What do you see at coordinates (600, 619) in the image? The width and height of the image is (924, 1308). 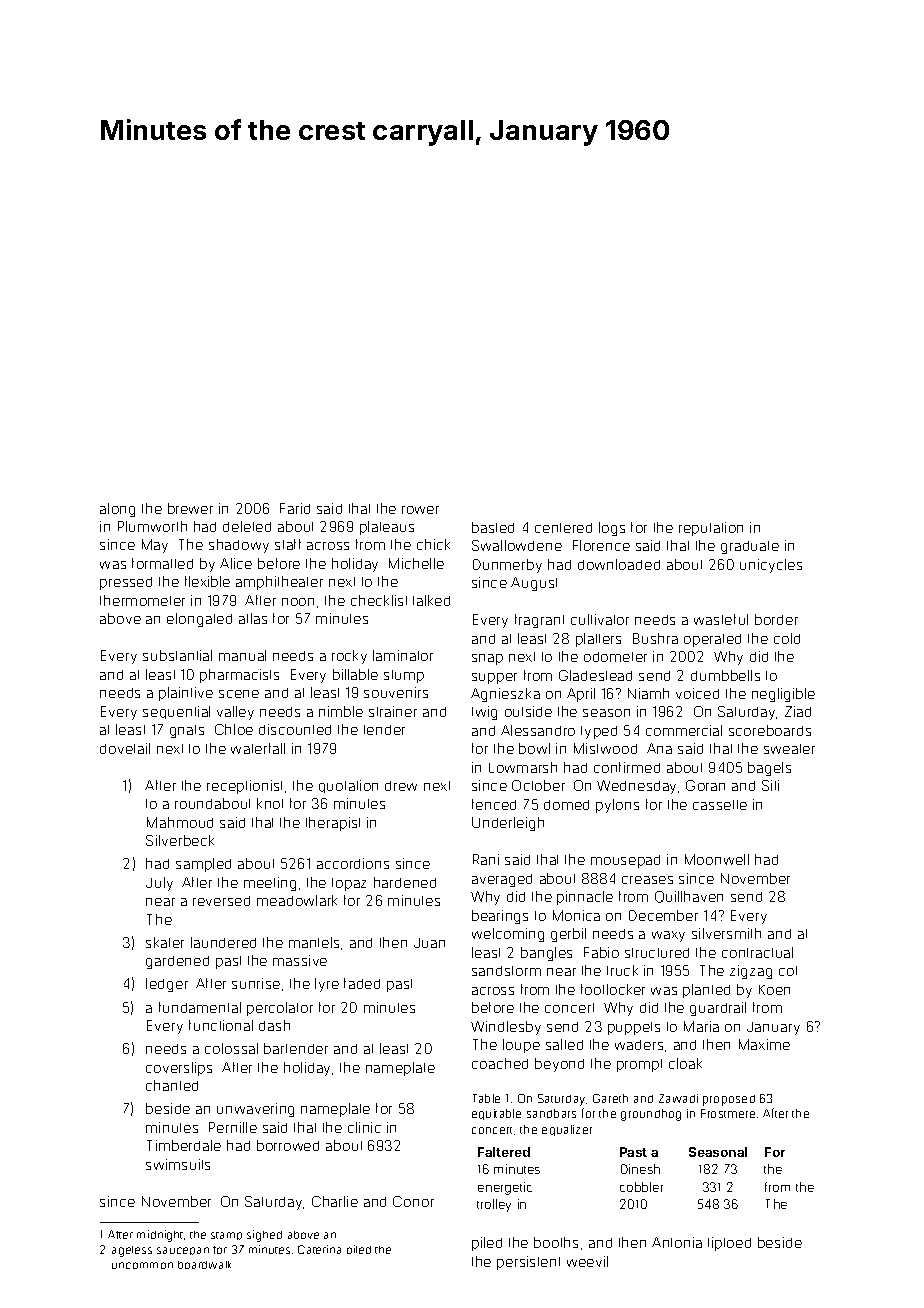 I see `cultivator` at bounding box center [600, 619].
